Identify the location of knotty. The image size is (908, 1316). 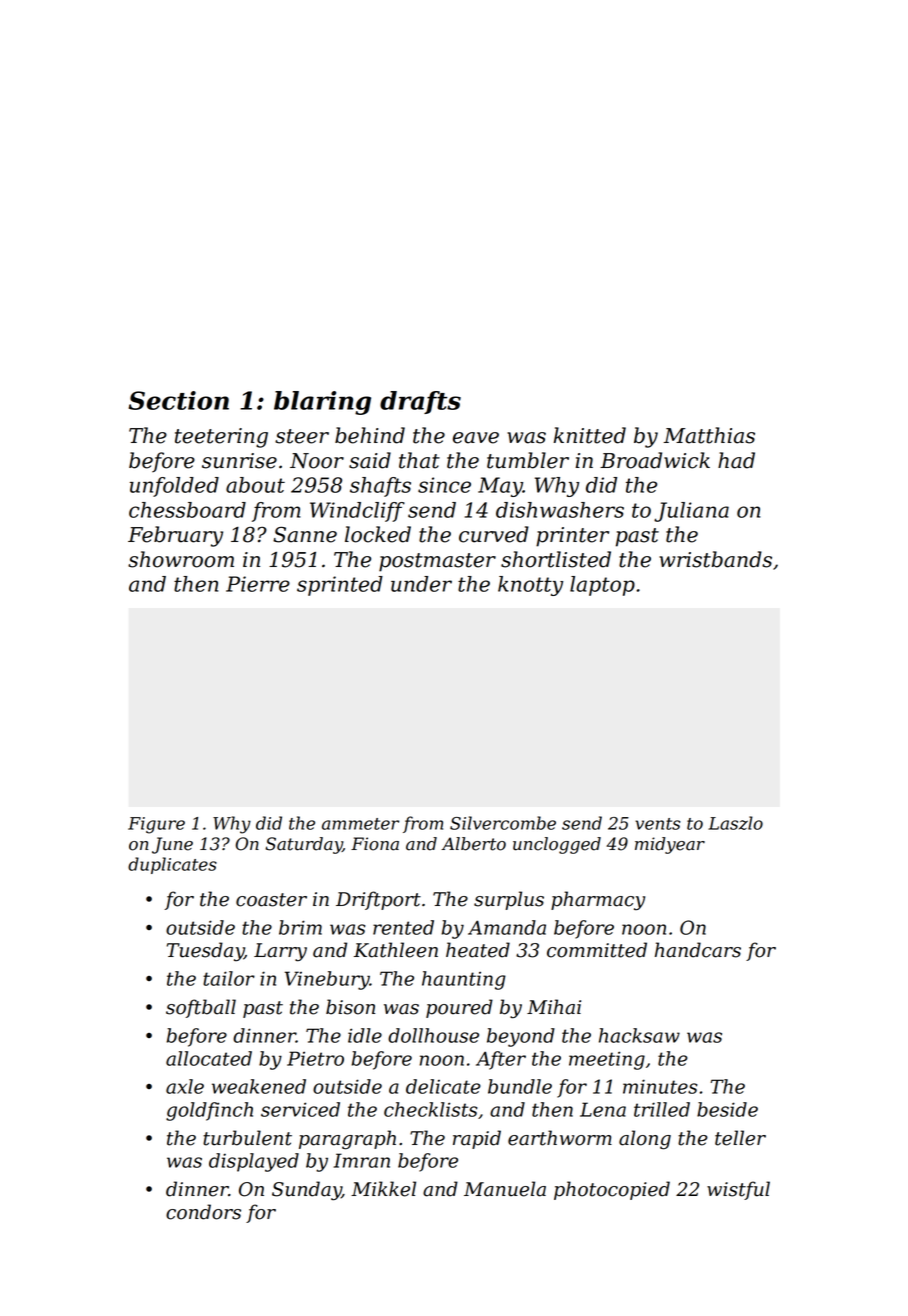
(530, 586).
